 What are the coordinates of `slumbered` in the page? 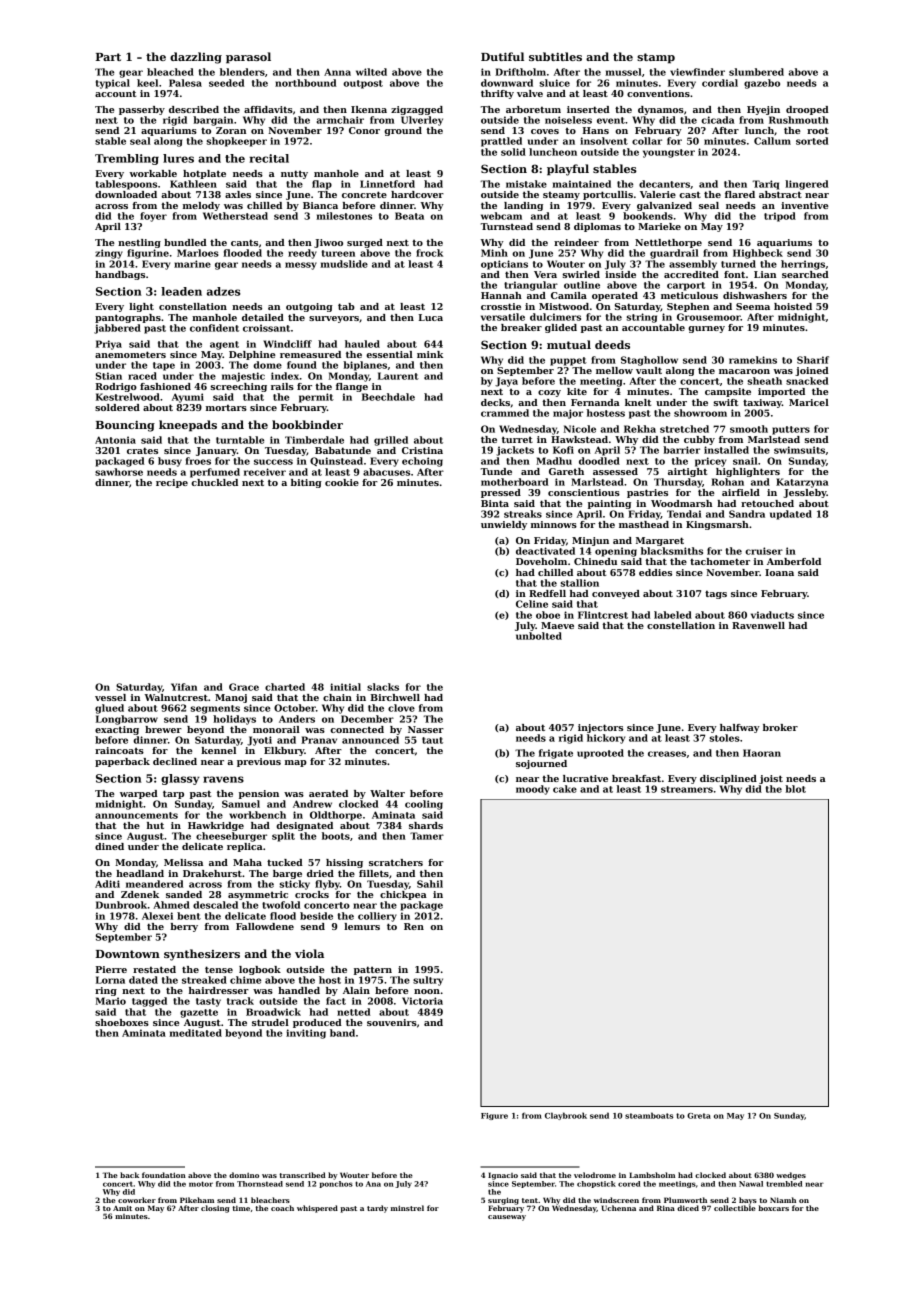 It's located at (756, 72).
